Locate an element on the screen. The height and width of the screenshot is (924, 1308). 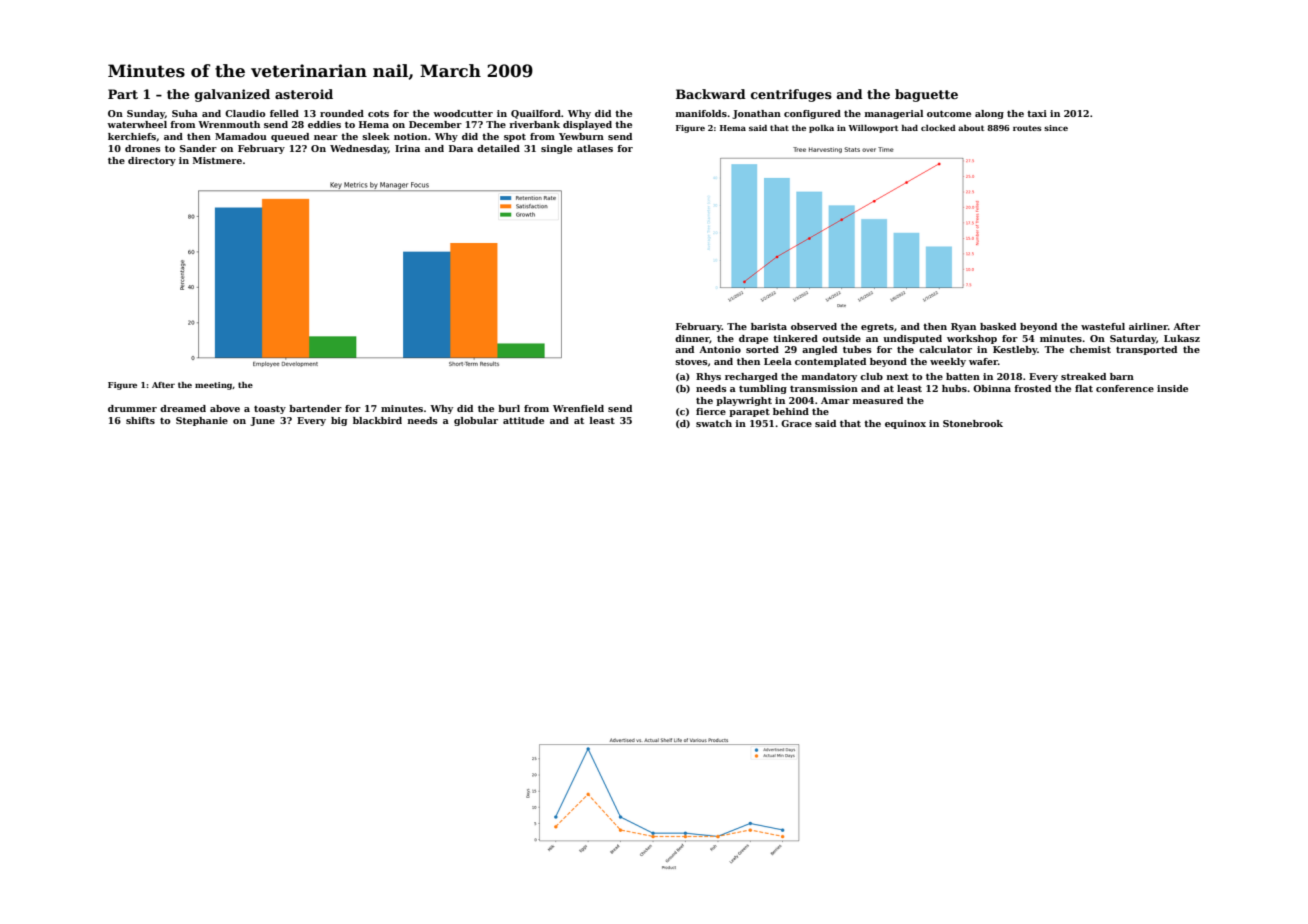
drape is located at coordinates (753, 339).
